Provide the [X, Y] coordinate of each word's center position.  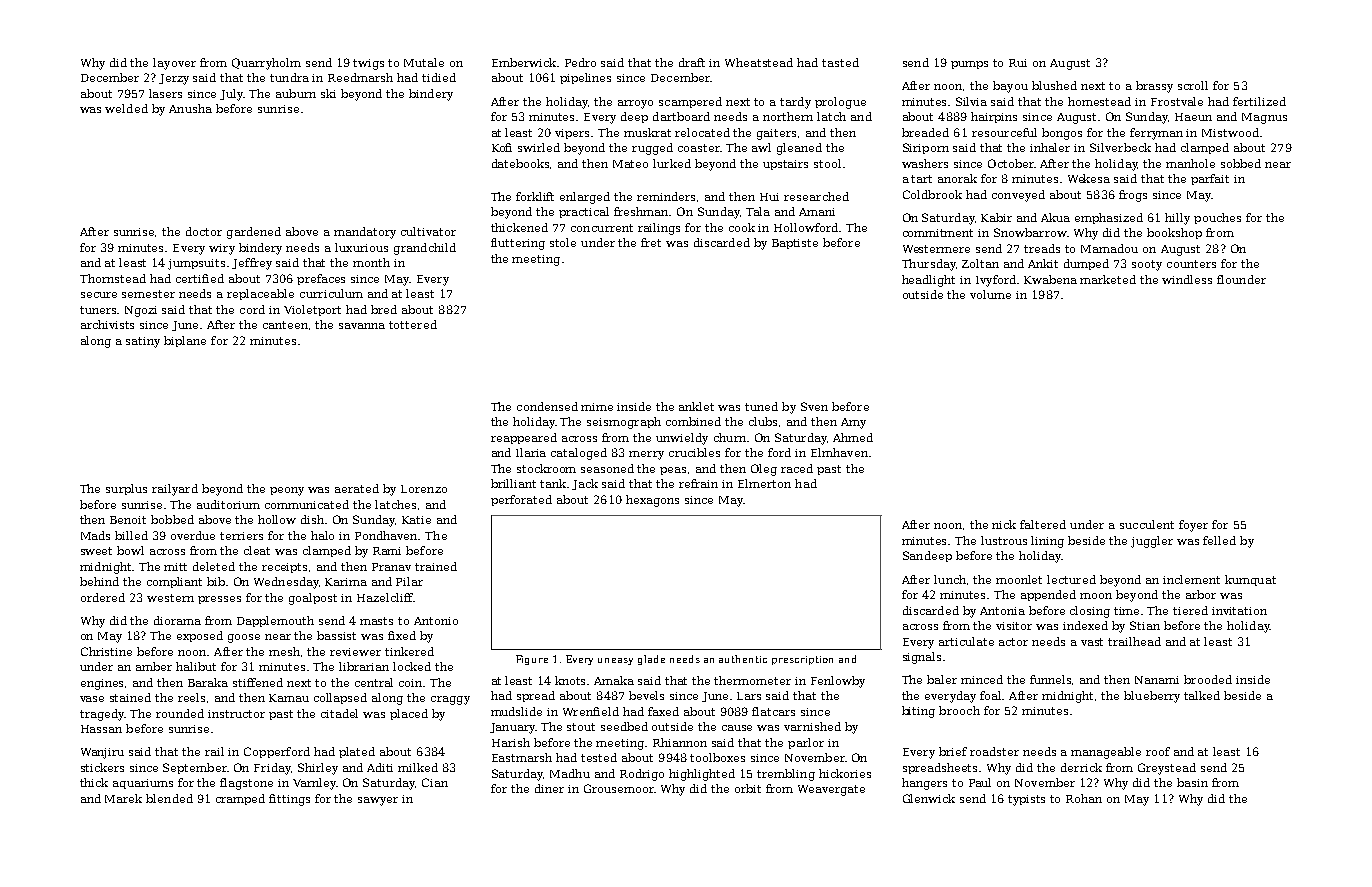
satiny [143, 342]
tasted [840, 62]
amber [154, 666]
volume [990, 294]
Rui [1018, 63]
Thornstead [113, 278]
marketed [1108, 279]
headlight [928, 281]
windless [1187, 279]
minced [982, 679]
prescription [802, 660]
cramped [240, 799]
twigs [368, 64]
